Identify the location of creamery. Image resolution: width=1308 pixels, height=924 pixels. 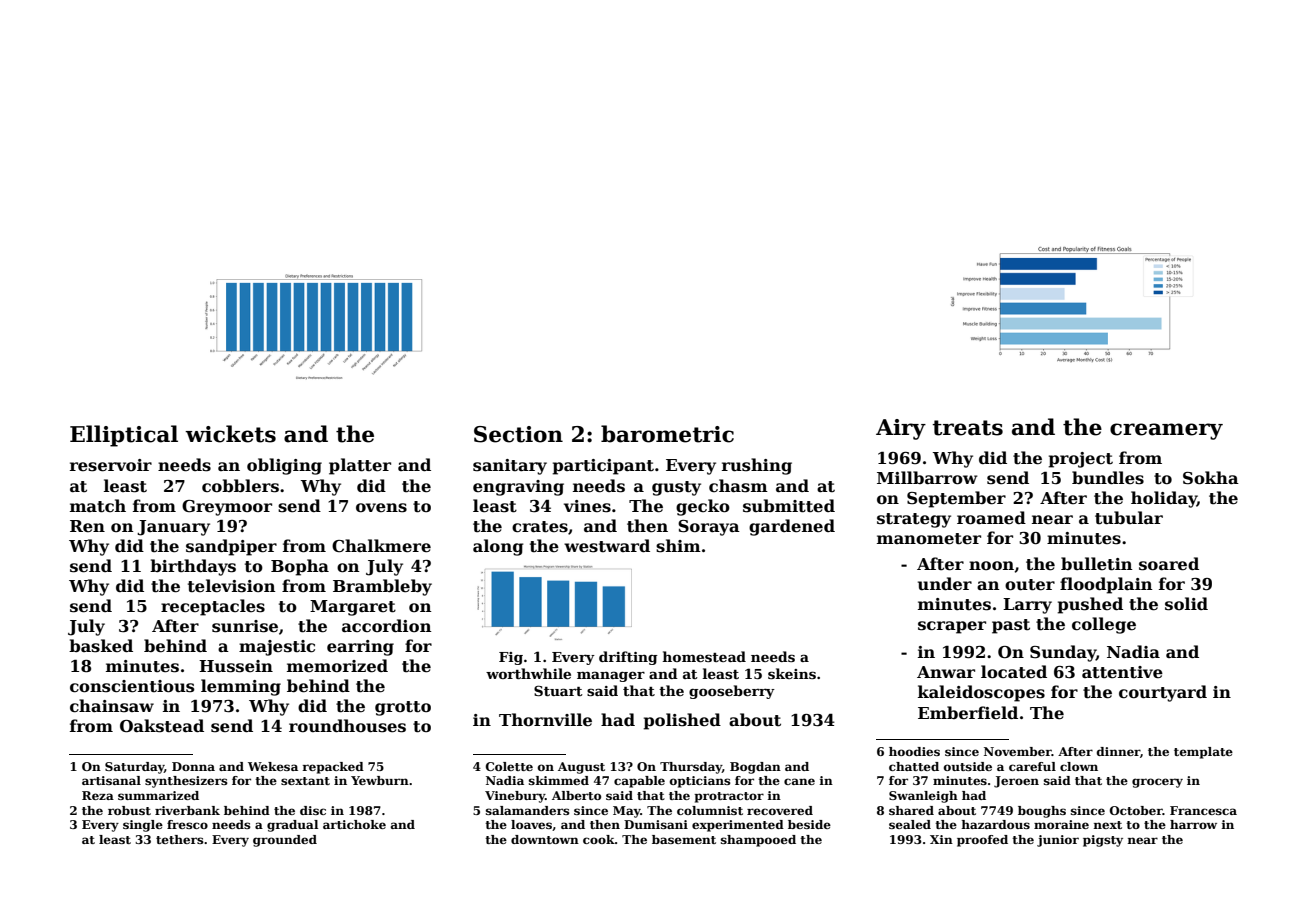
(1166, 431).
